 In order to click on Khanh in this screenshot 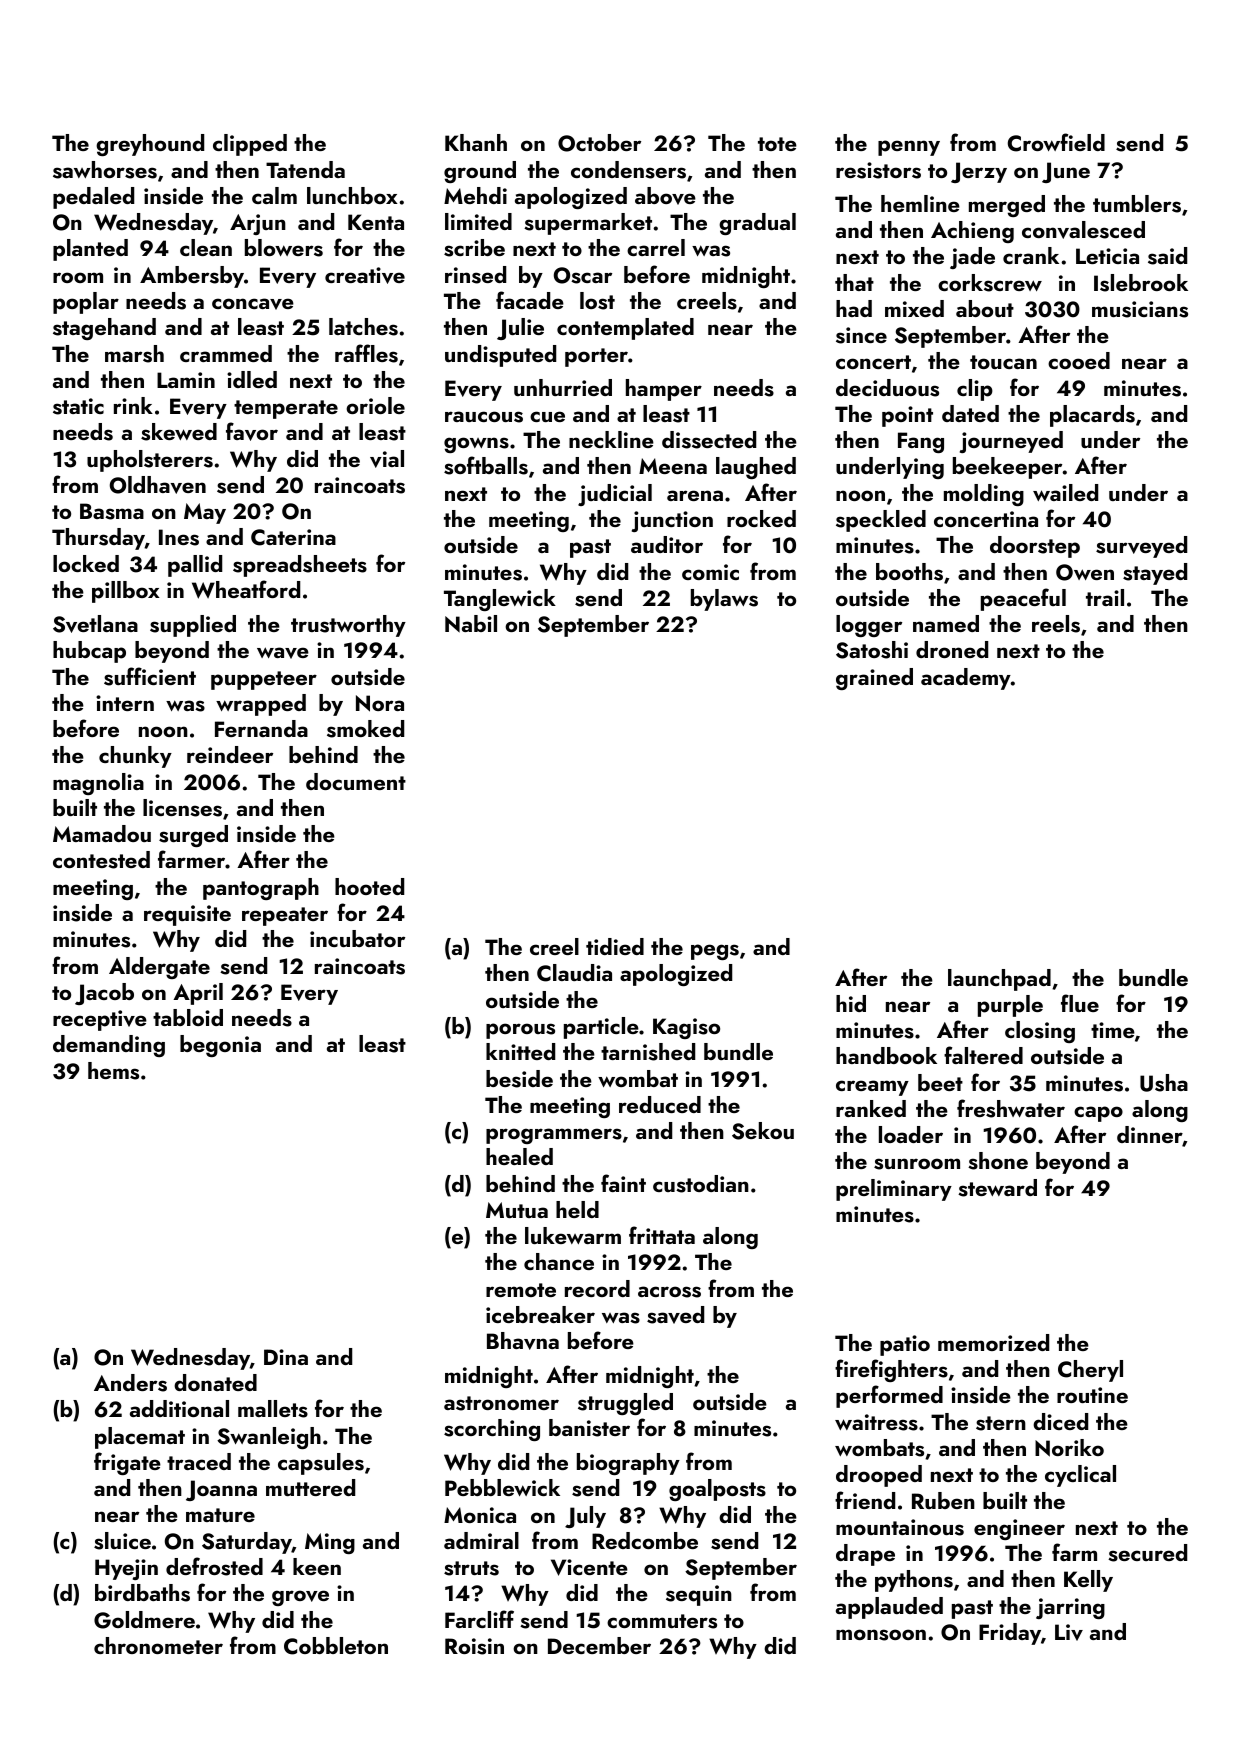, I will do `click(476, 142)`.
